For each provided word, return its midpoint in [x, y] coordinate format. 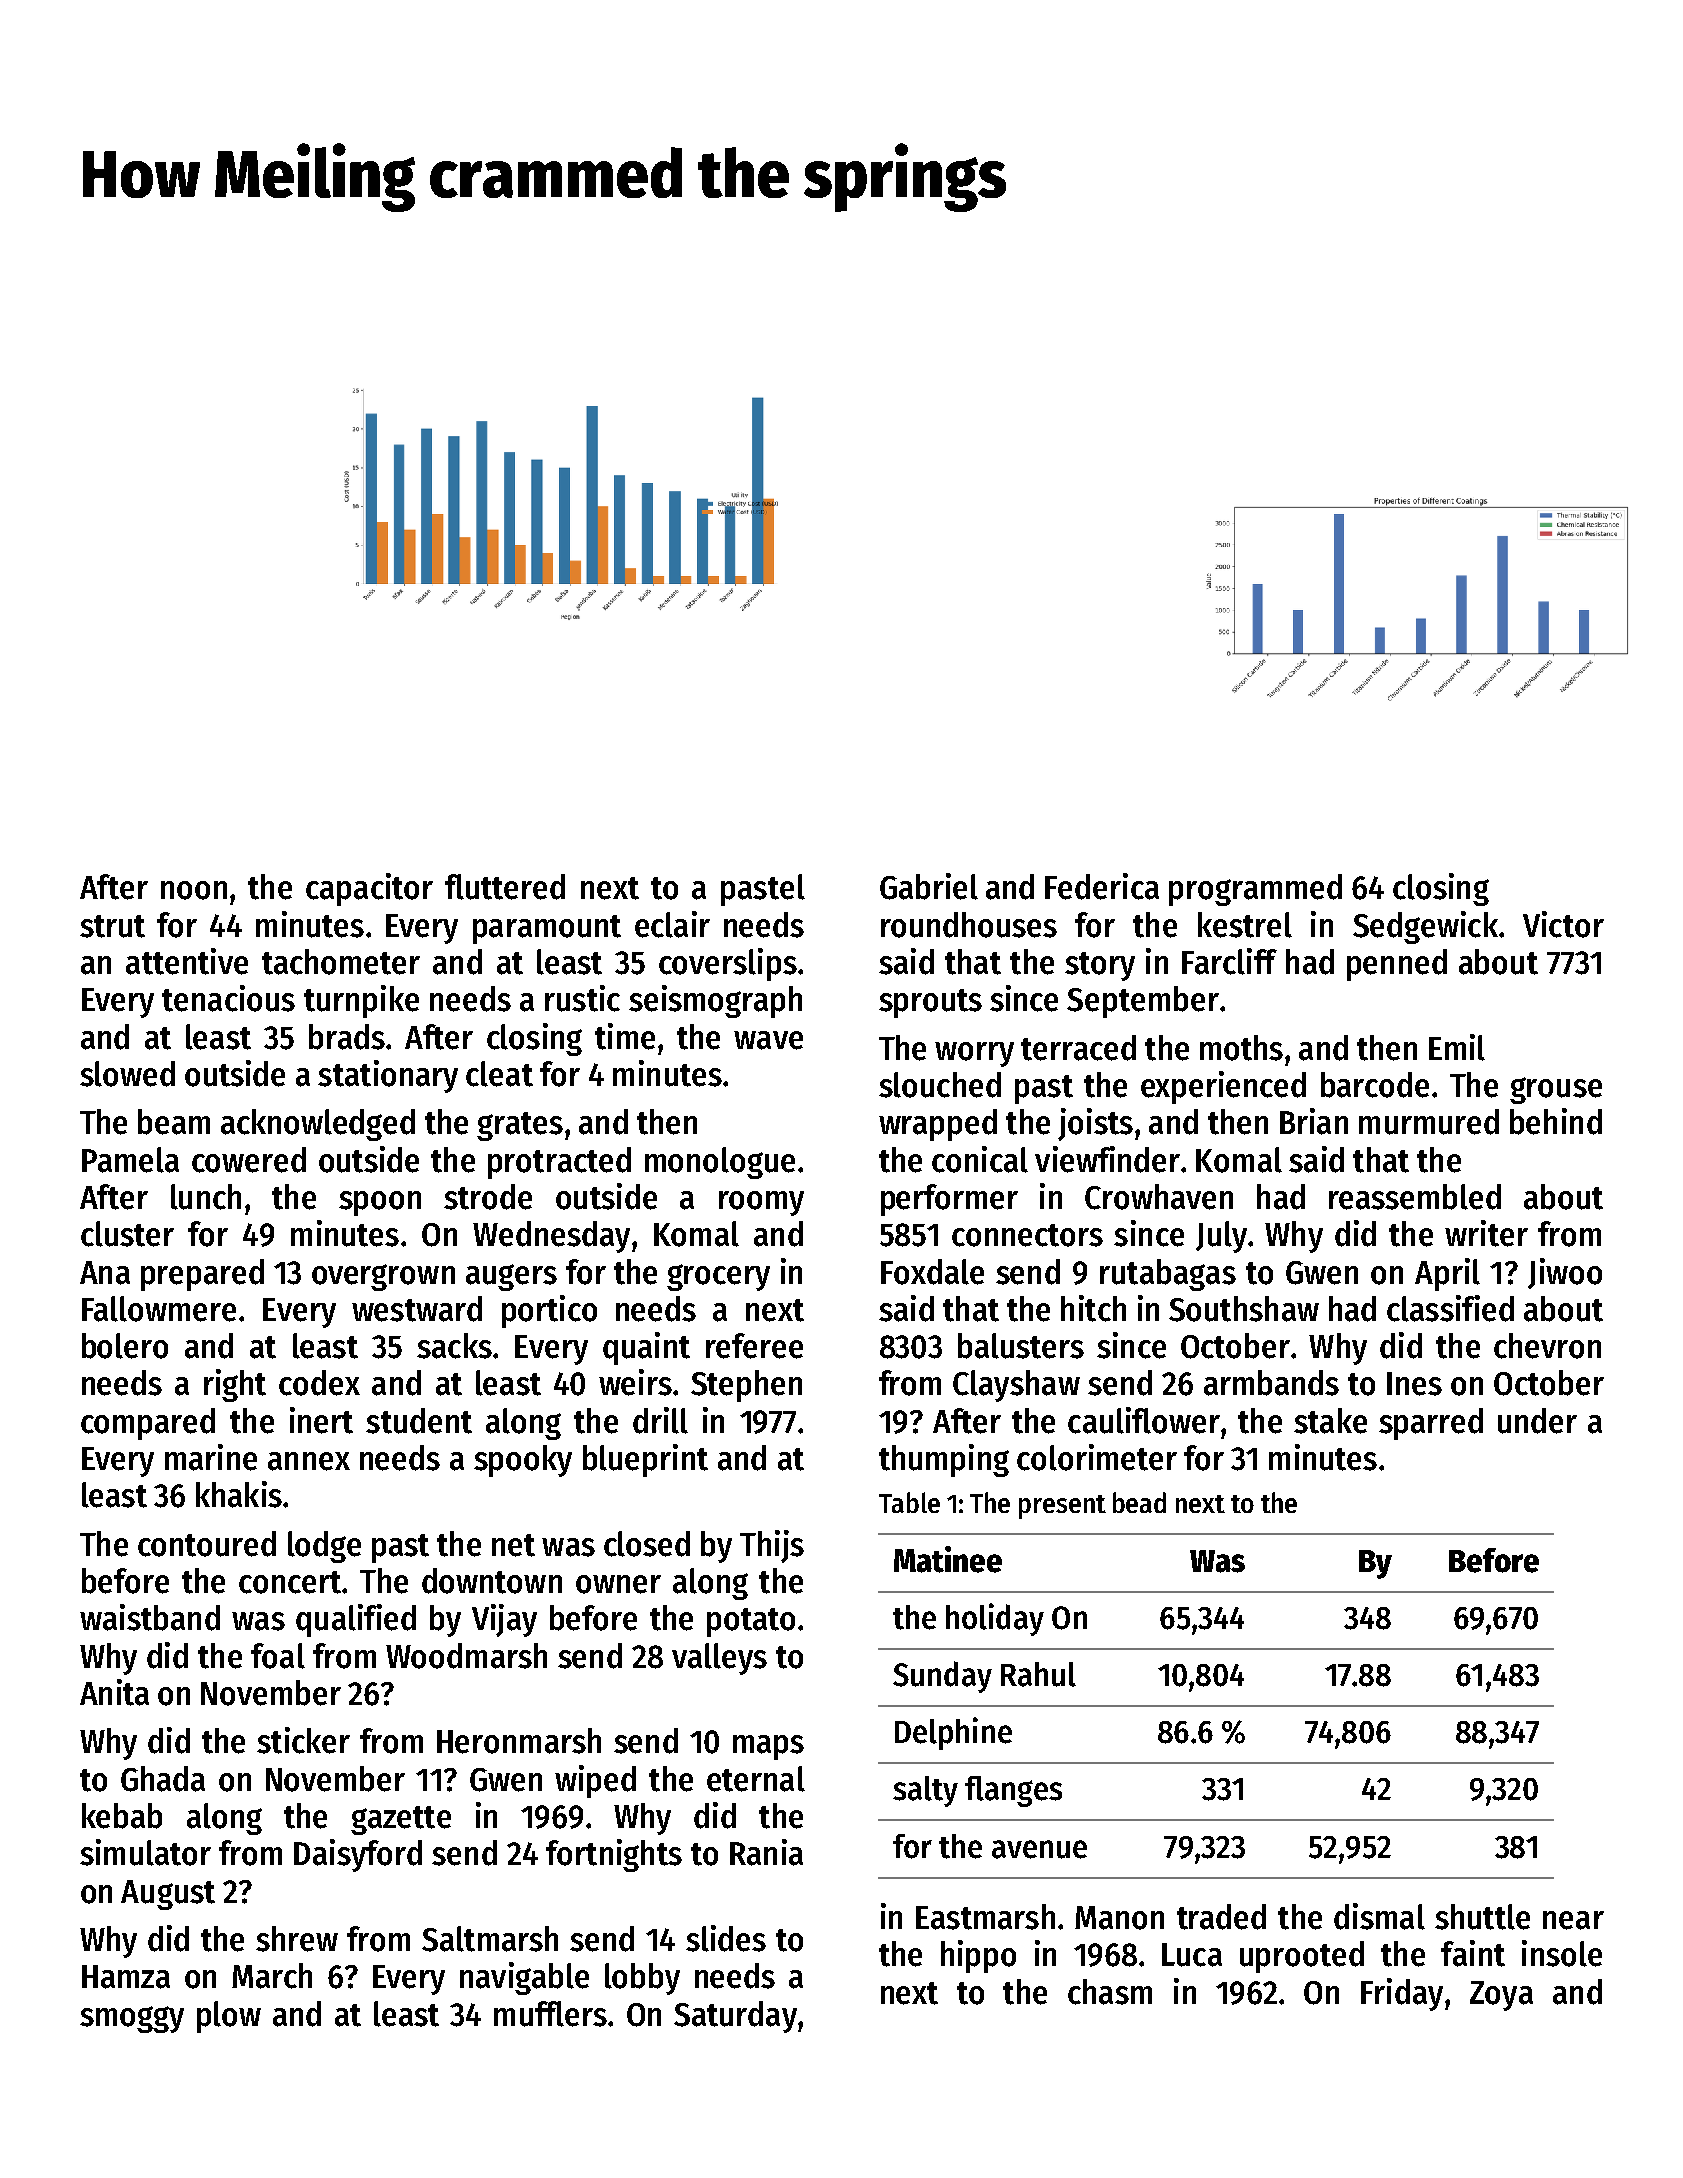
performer [949, 1200]
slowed [127, 1074]
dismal [1379, 1916]
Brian [1314, 1121]
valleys [719, 1659]
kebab [122, 1816]
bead [1139, 1502]
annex [309, 1461]
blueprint [645, 1460]
